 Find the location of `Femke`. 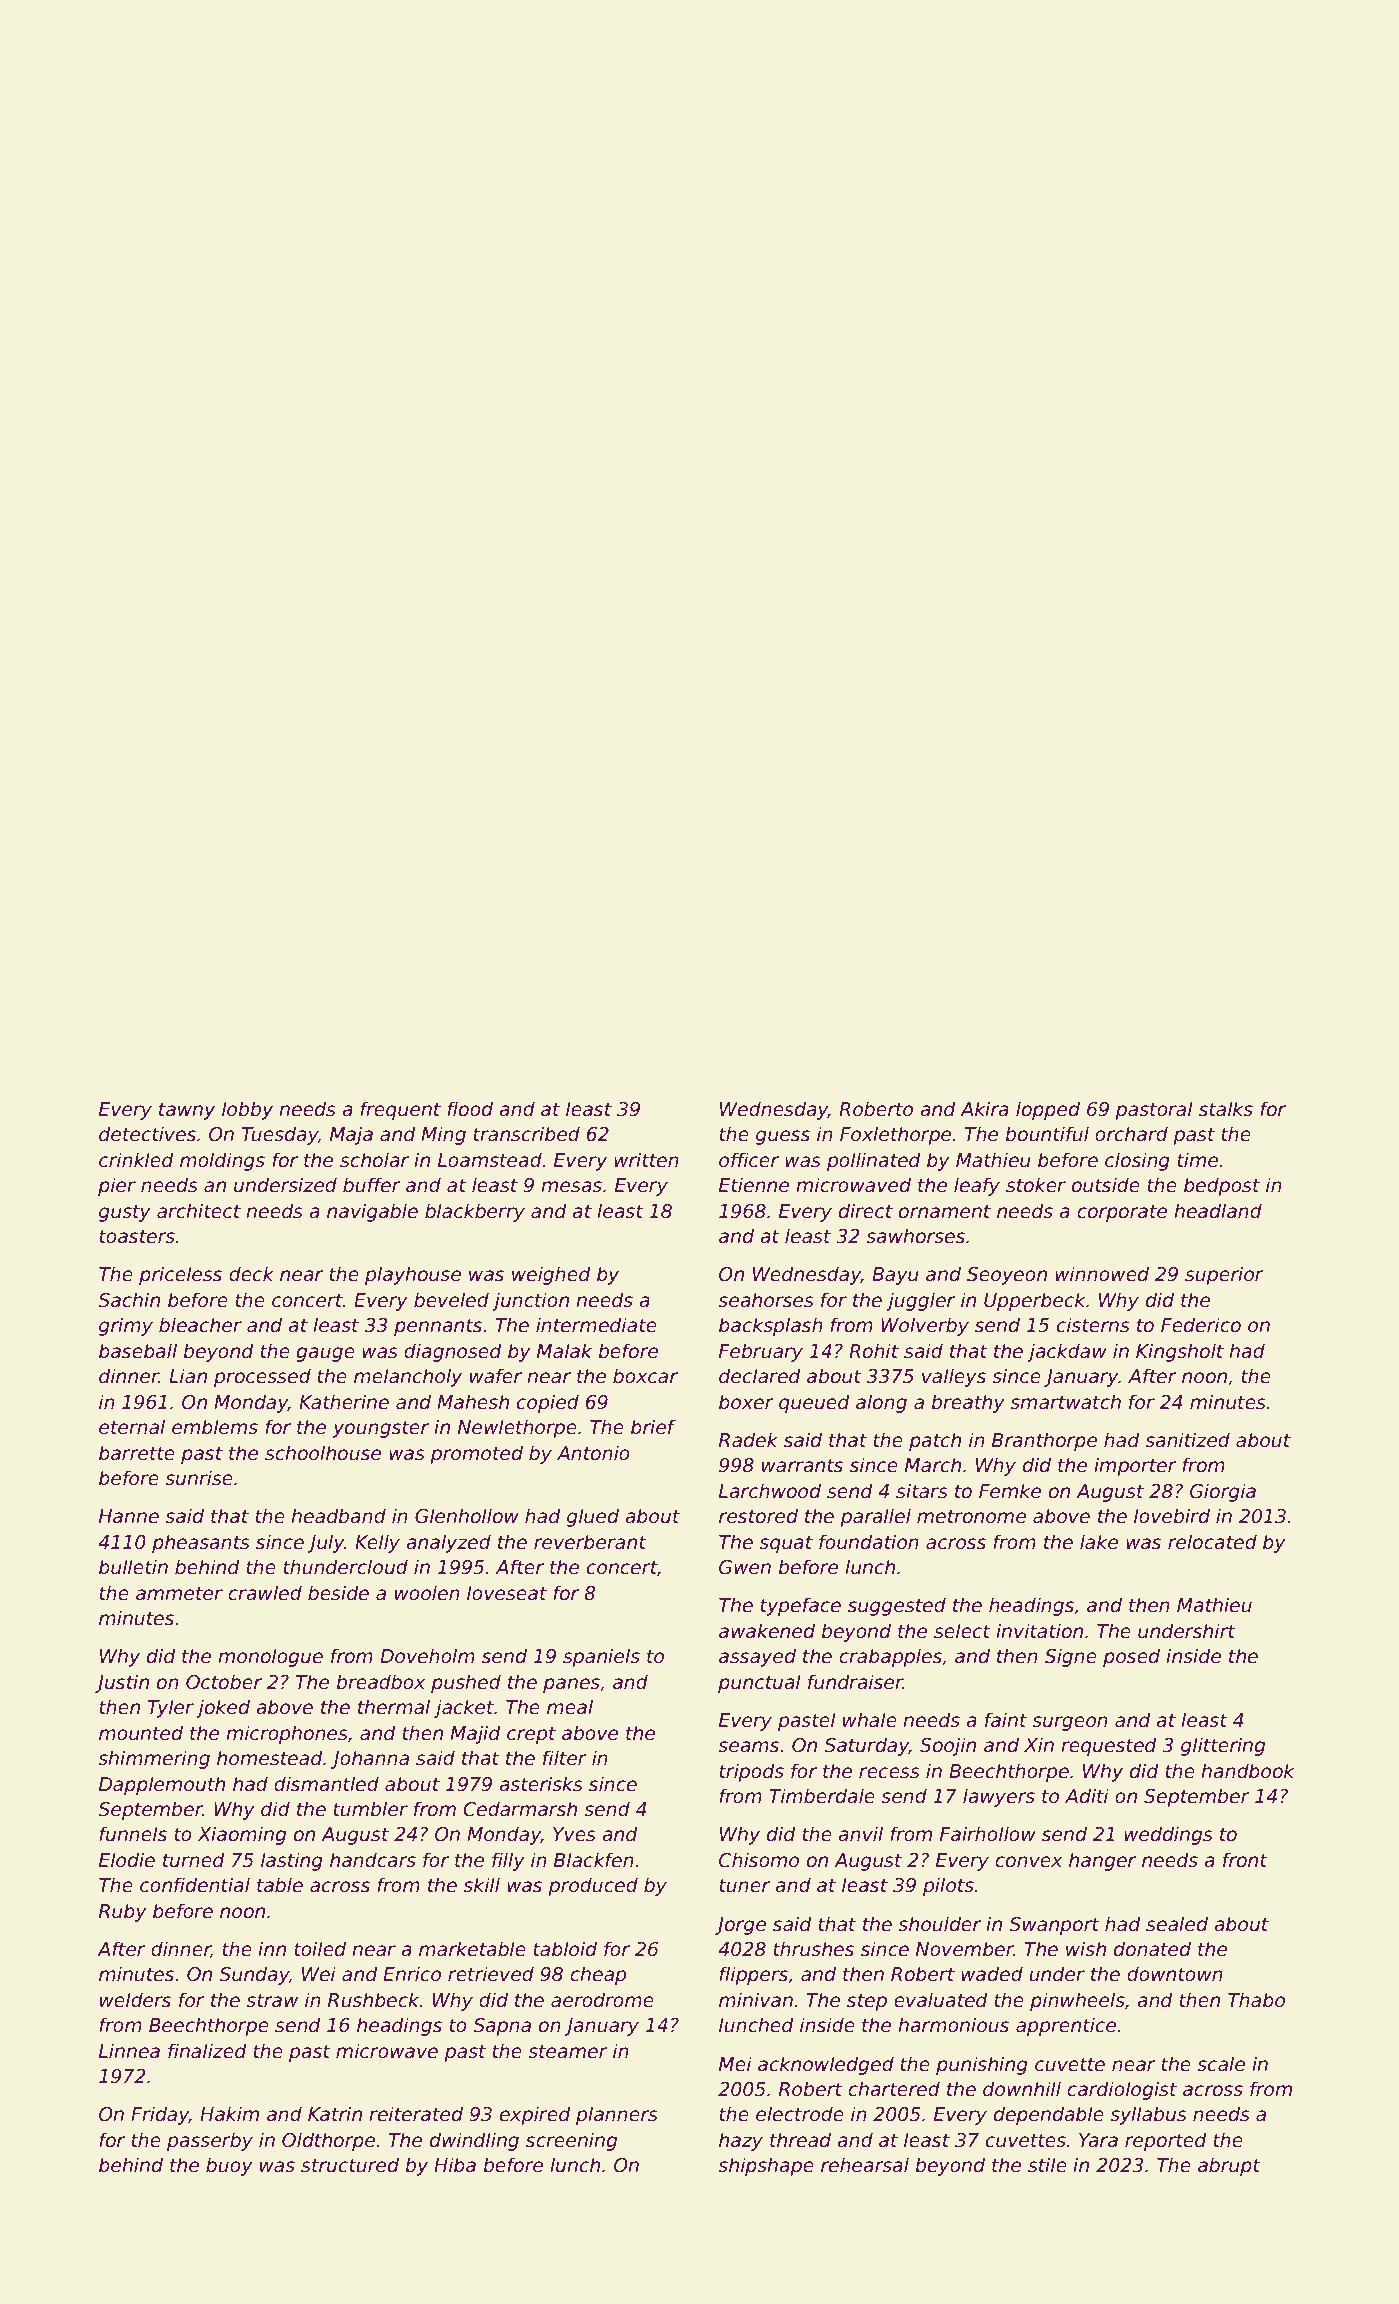

Femke is located at coordinates (1010, 1491).
